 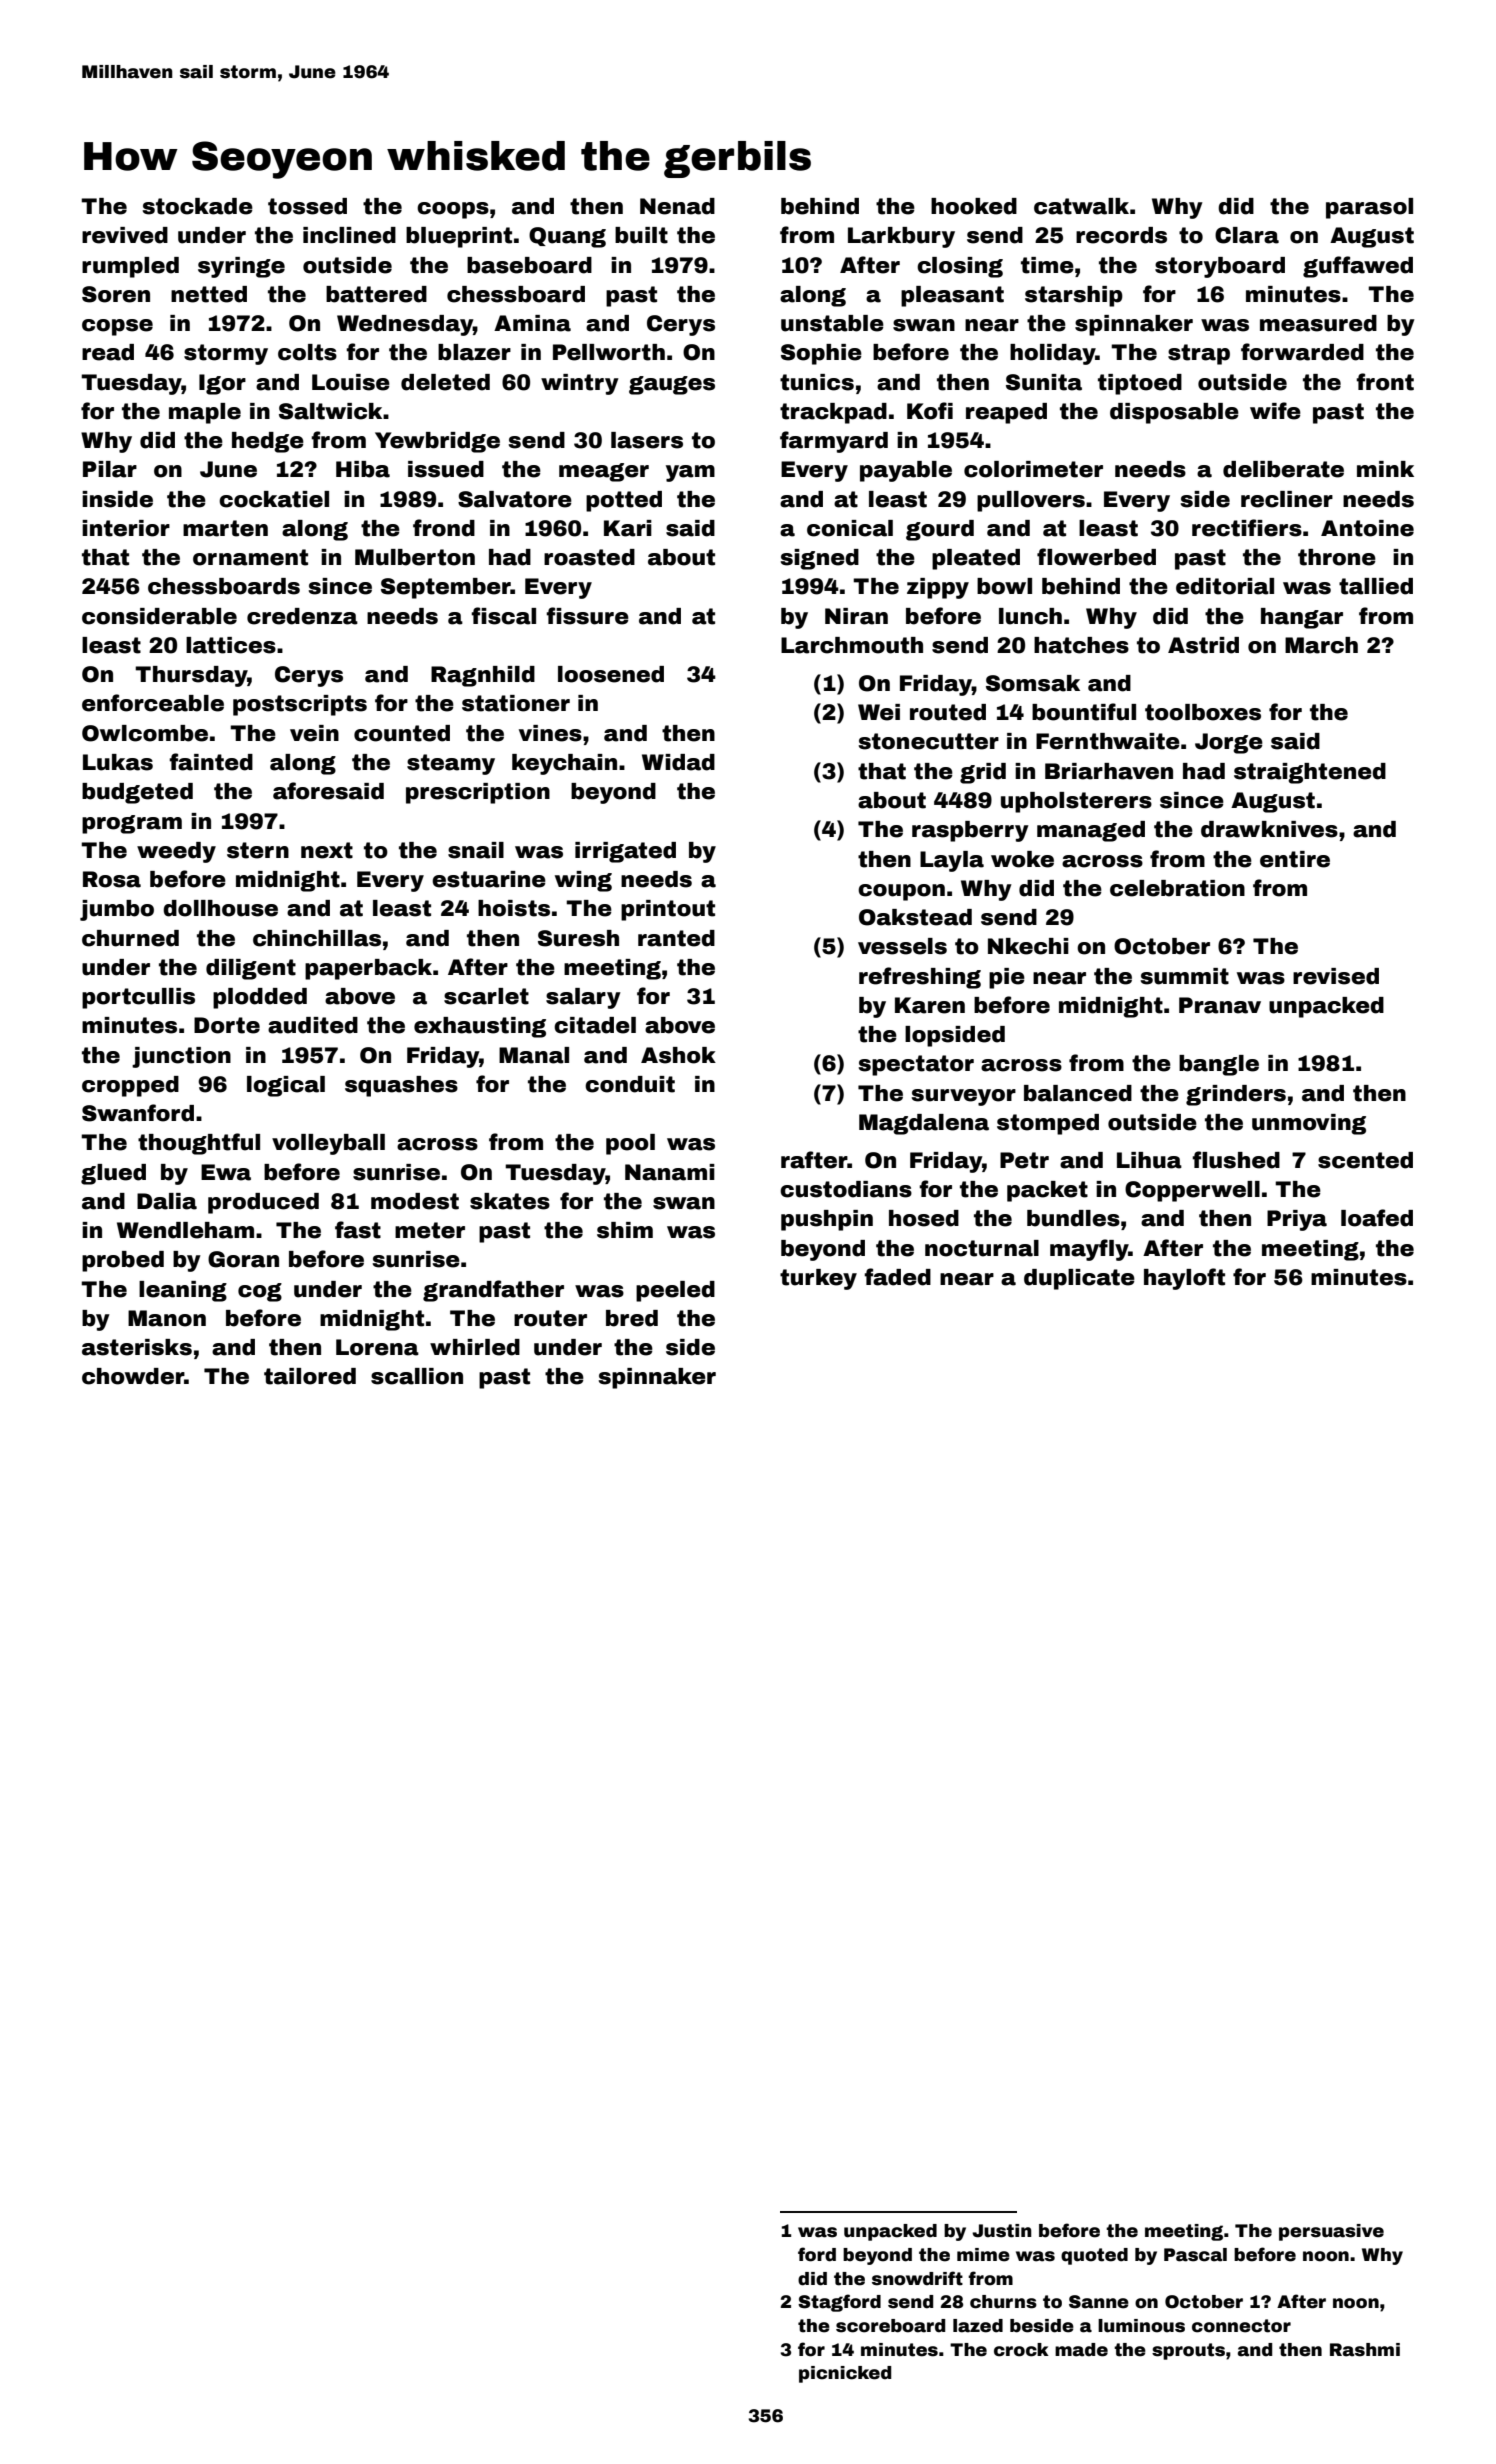 What do you see at coordinates (1081, 206) in the screenshot?
I see `catwalk` at bounding box center [1081, 206].
